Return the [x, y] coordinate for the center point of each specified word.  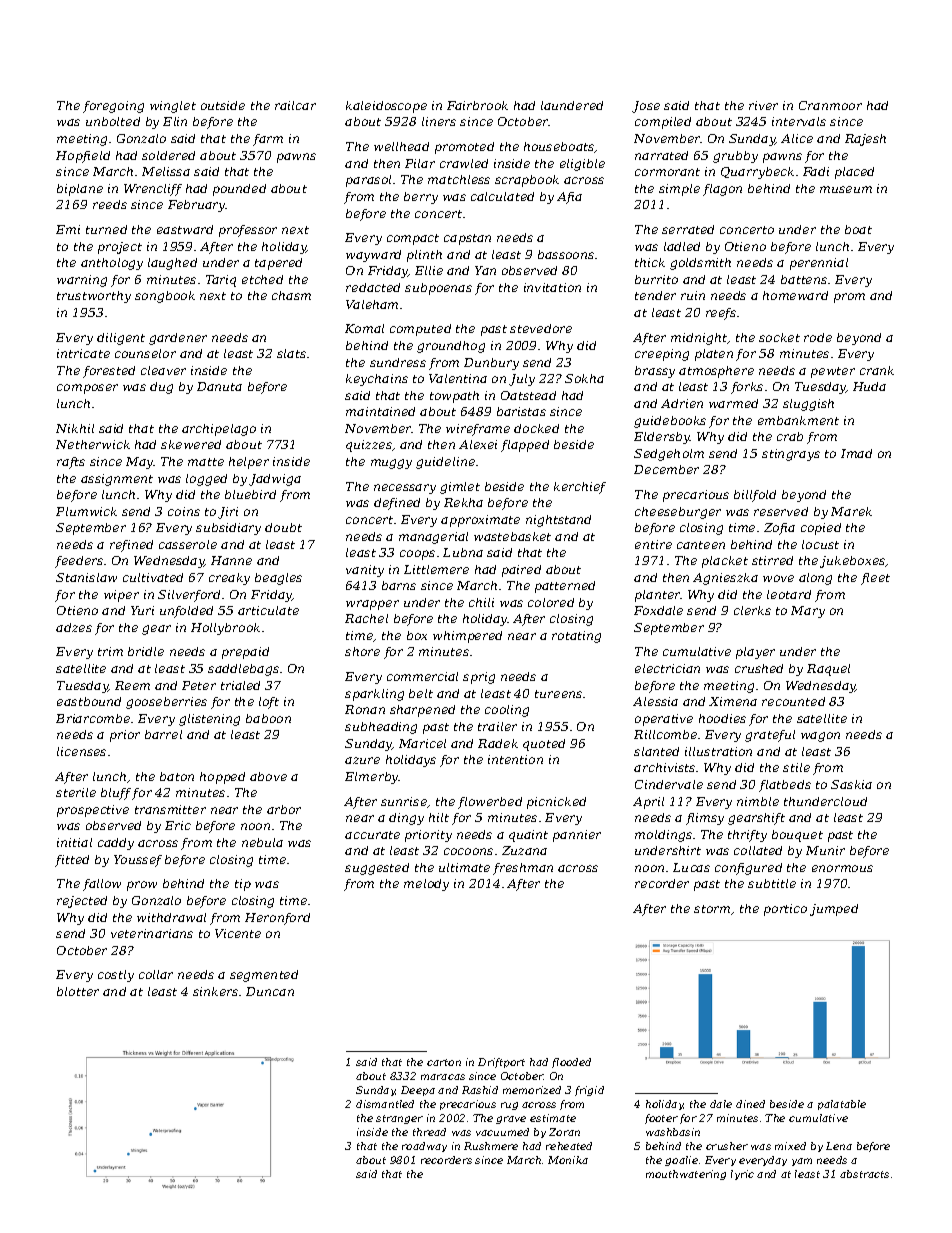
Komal [364, 328]
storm [712, 909]
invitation [552, 287]
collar [156, 974]
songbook [165, 297]
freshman [523, 869]
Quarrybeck [757, 173]
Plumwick [86, 511]
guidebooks [670, 422]
